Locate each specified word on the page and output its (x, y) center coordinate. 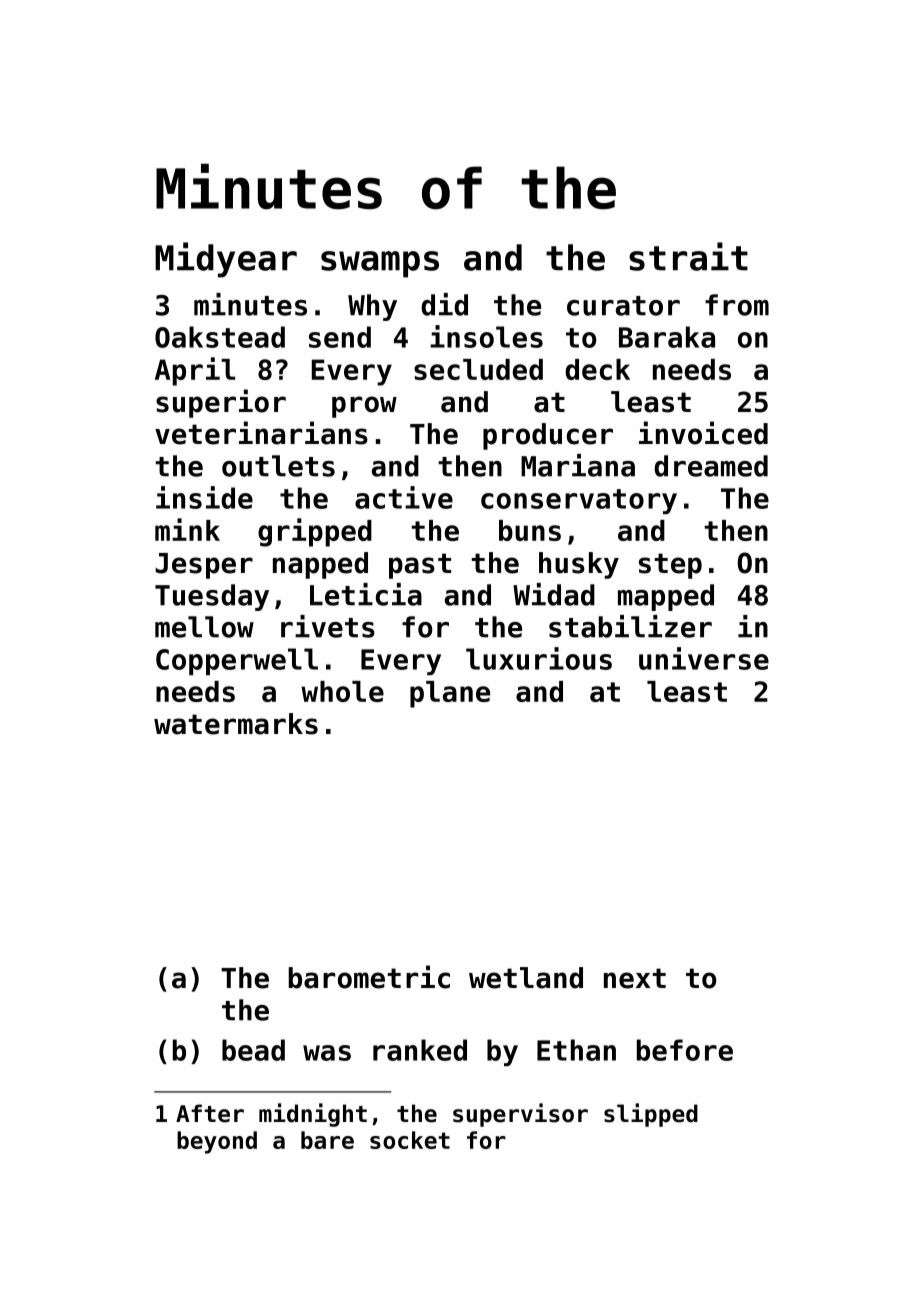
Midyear (226, 260)
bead (253, 1050)
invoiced (703, 433)
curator (623, 306)
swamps (380, 264)
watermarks (236, 724)
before (685, 1050)
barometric (369, 977)
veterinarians (261, 433)
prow (364, 407)
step (670, 566)
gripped (315, 532)
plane (450, 694)
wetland (526, 978)
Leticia (366, 594)
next (635, 978)
